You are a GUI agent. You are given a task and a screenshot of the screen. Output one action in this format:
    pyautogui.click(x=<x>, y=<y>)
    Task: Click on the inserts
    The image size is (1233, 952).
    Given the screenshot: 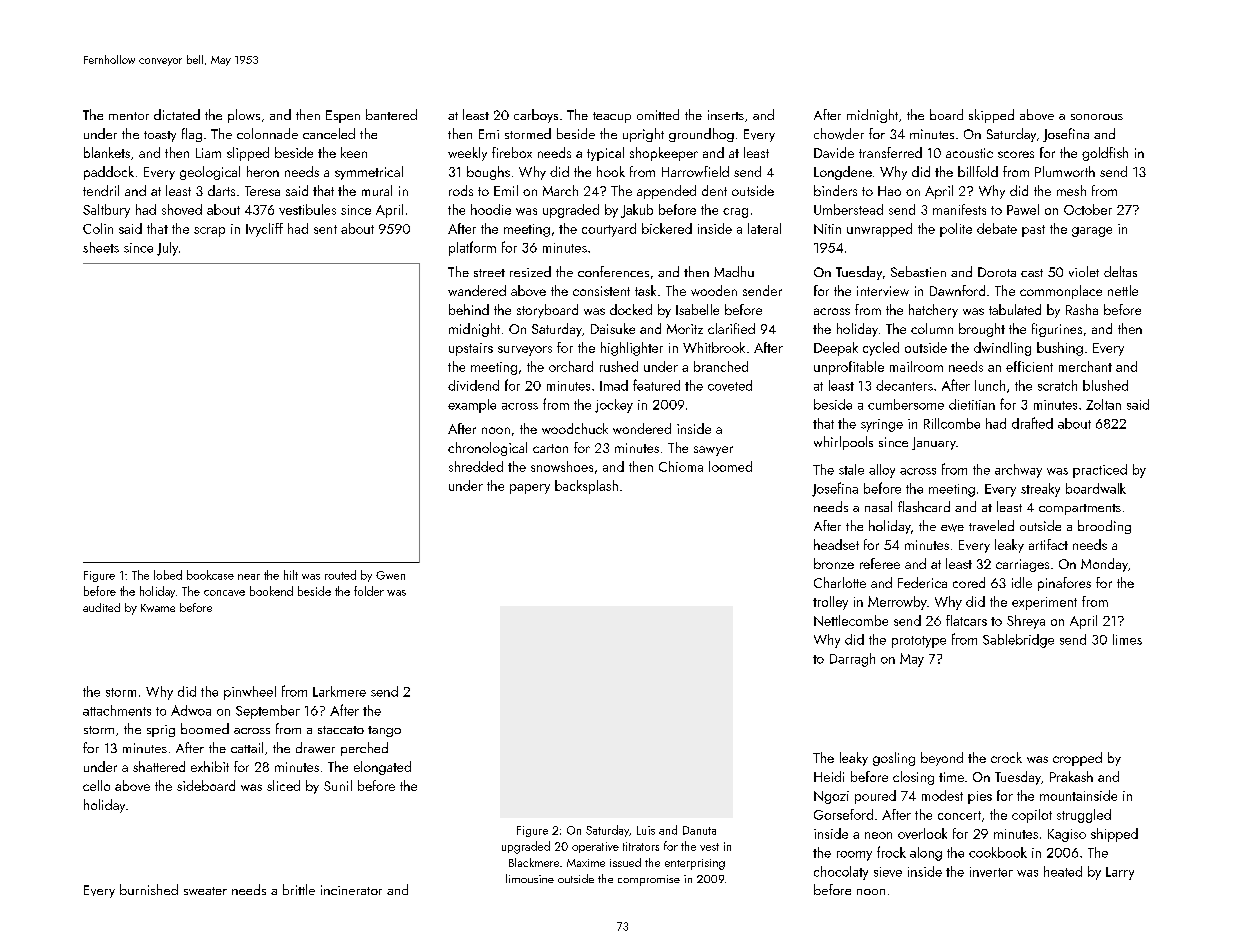 What is the action you would take?
    pyautogui.click(x=726, y=115)
